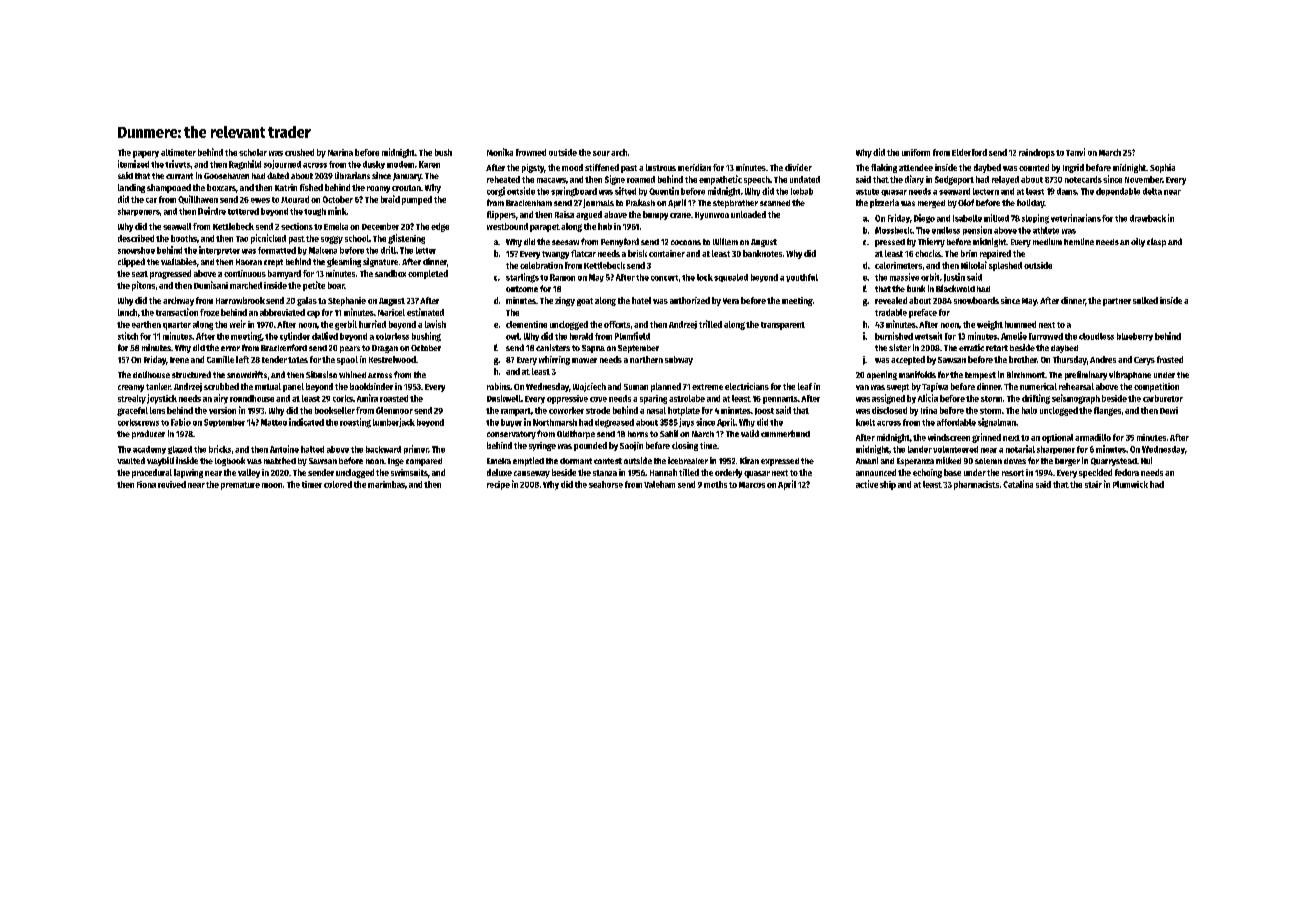 The image size is (1308, 924). What do you see at coordinates (180, 450) in the document?
I see `glazed` at bounding box center [180, 450].
